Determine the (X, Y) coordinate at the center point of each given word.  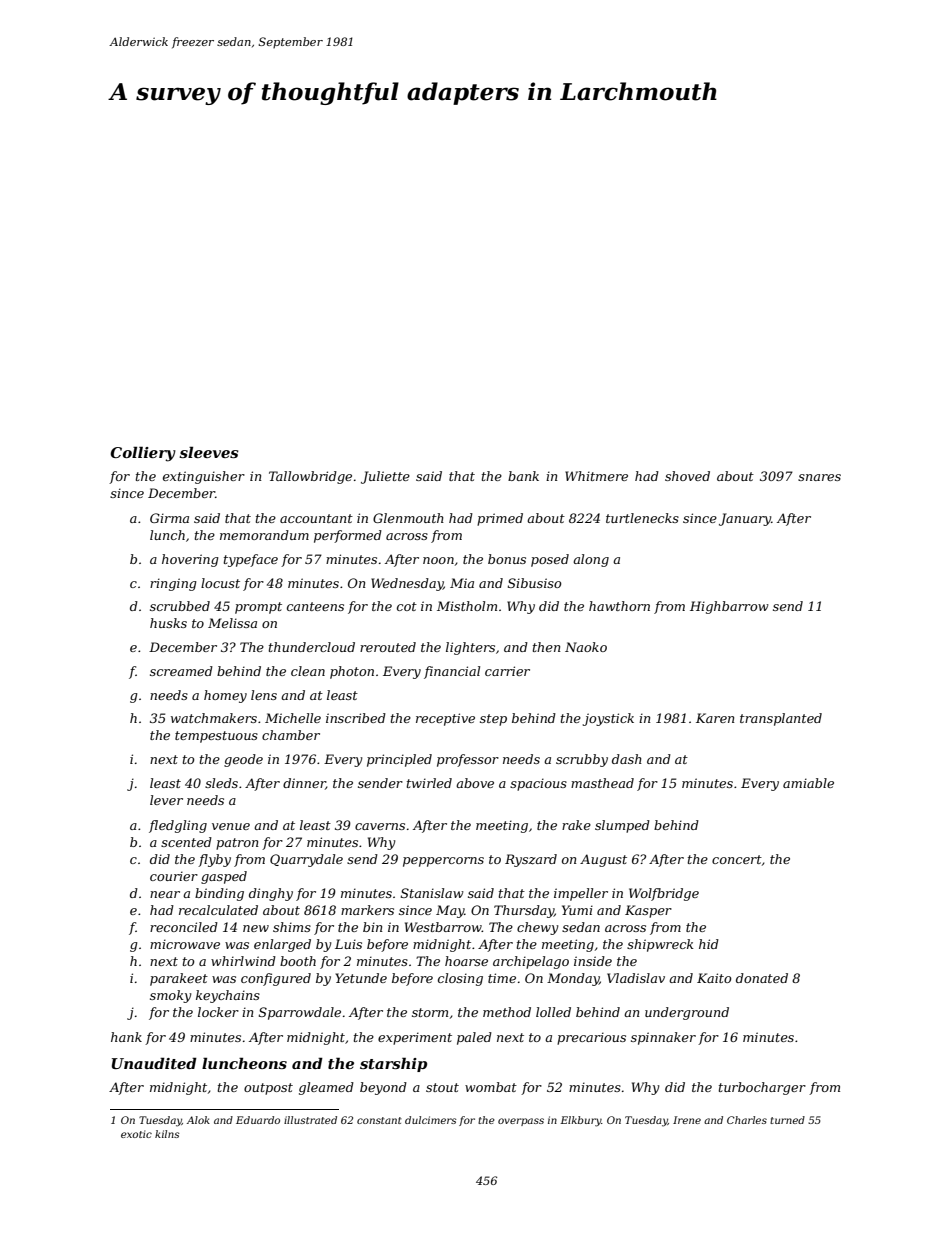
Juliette (385, 477)
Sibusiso (534, 583)
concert (737, 859)
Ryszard (531, 860)
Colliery (143, 454)
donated (762, 978)
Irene (687, 1120)
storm (430, 1012)
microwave (185, 944)
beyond (383, 1088)
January (745, 519)
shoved (687, 476)
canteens (315, 606)
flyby (214, 860)
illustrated (310, 1120)
